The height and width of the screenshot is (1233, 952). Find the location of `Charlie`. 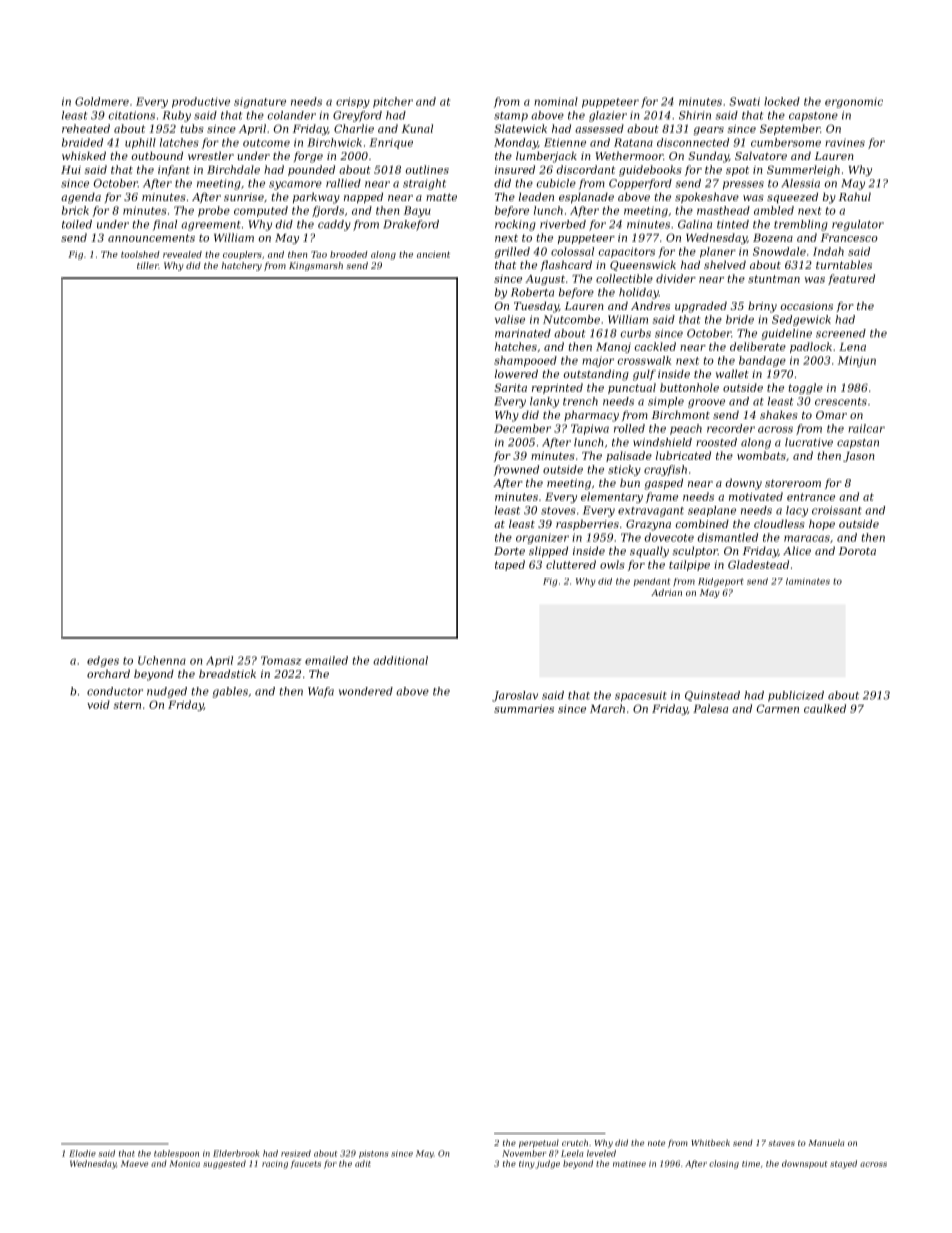

Charlie is located at coordinates (354, 128).
